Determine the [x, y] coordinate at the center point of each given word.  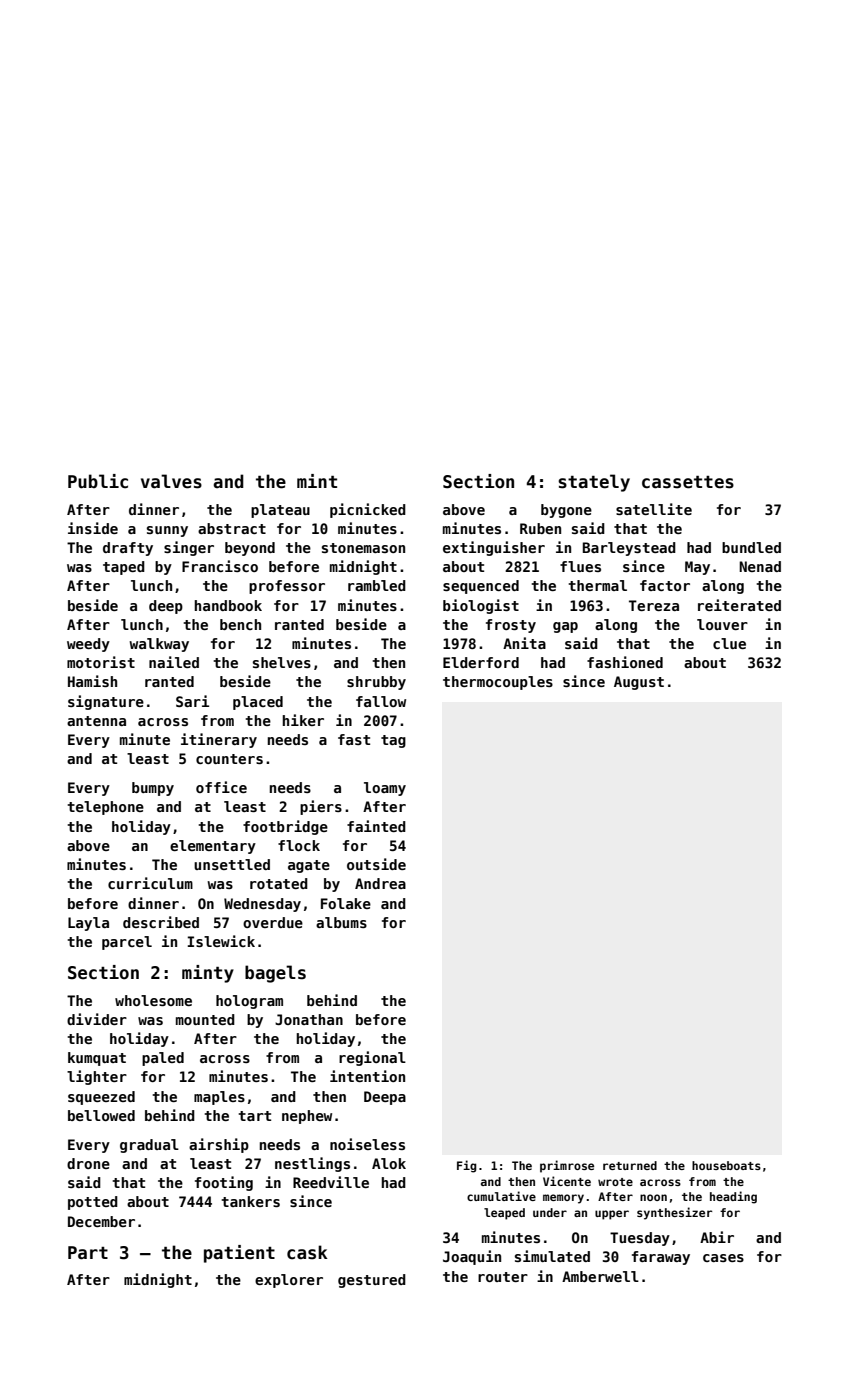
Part [88, 1253]
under [550, 1212]
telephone [106, 808]
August [639, 683]
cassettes [688, 482]
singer [189, 548]
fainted [376, 826]
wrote [615, 1182]
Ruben [540, 528]
